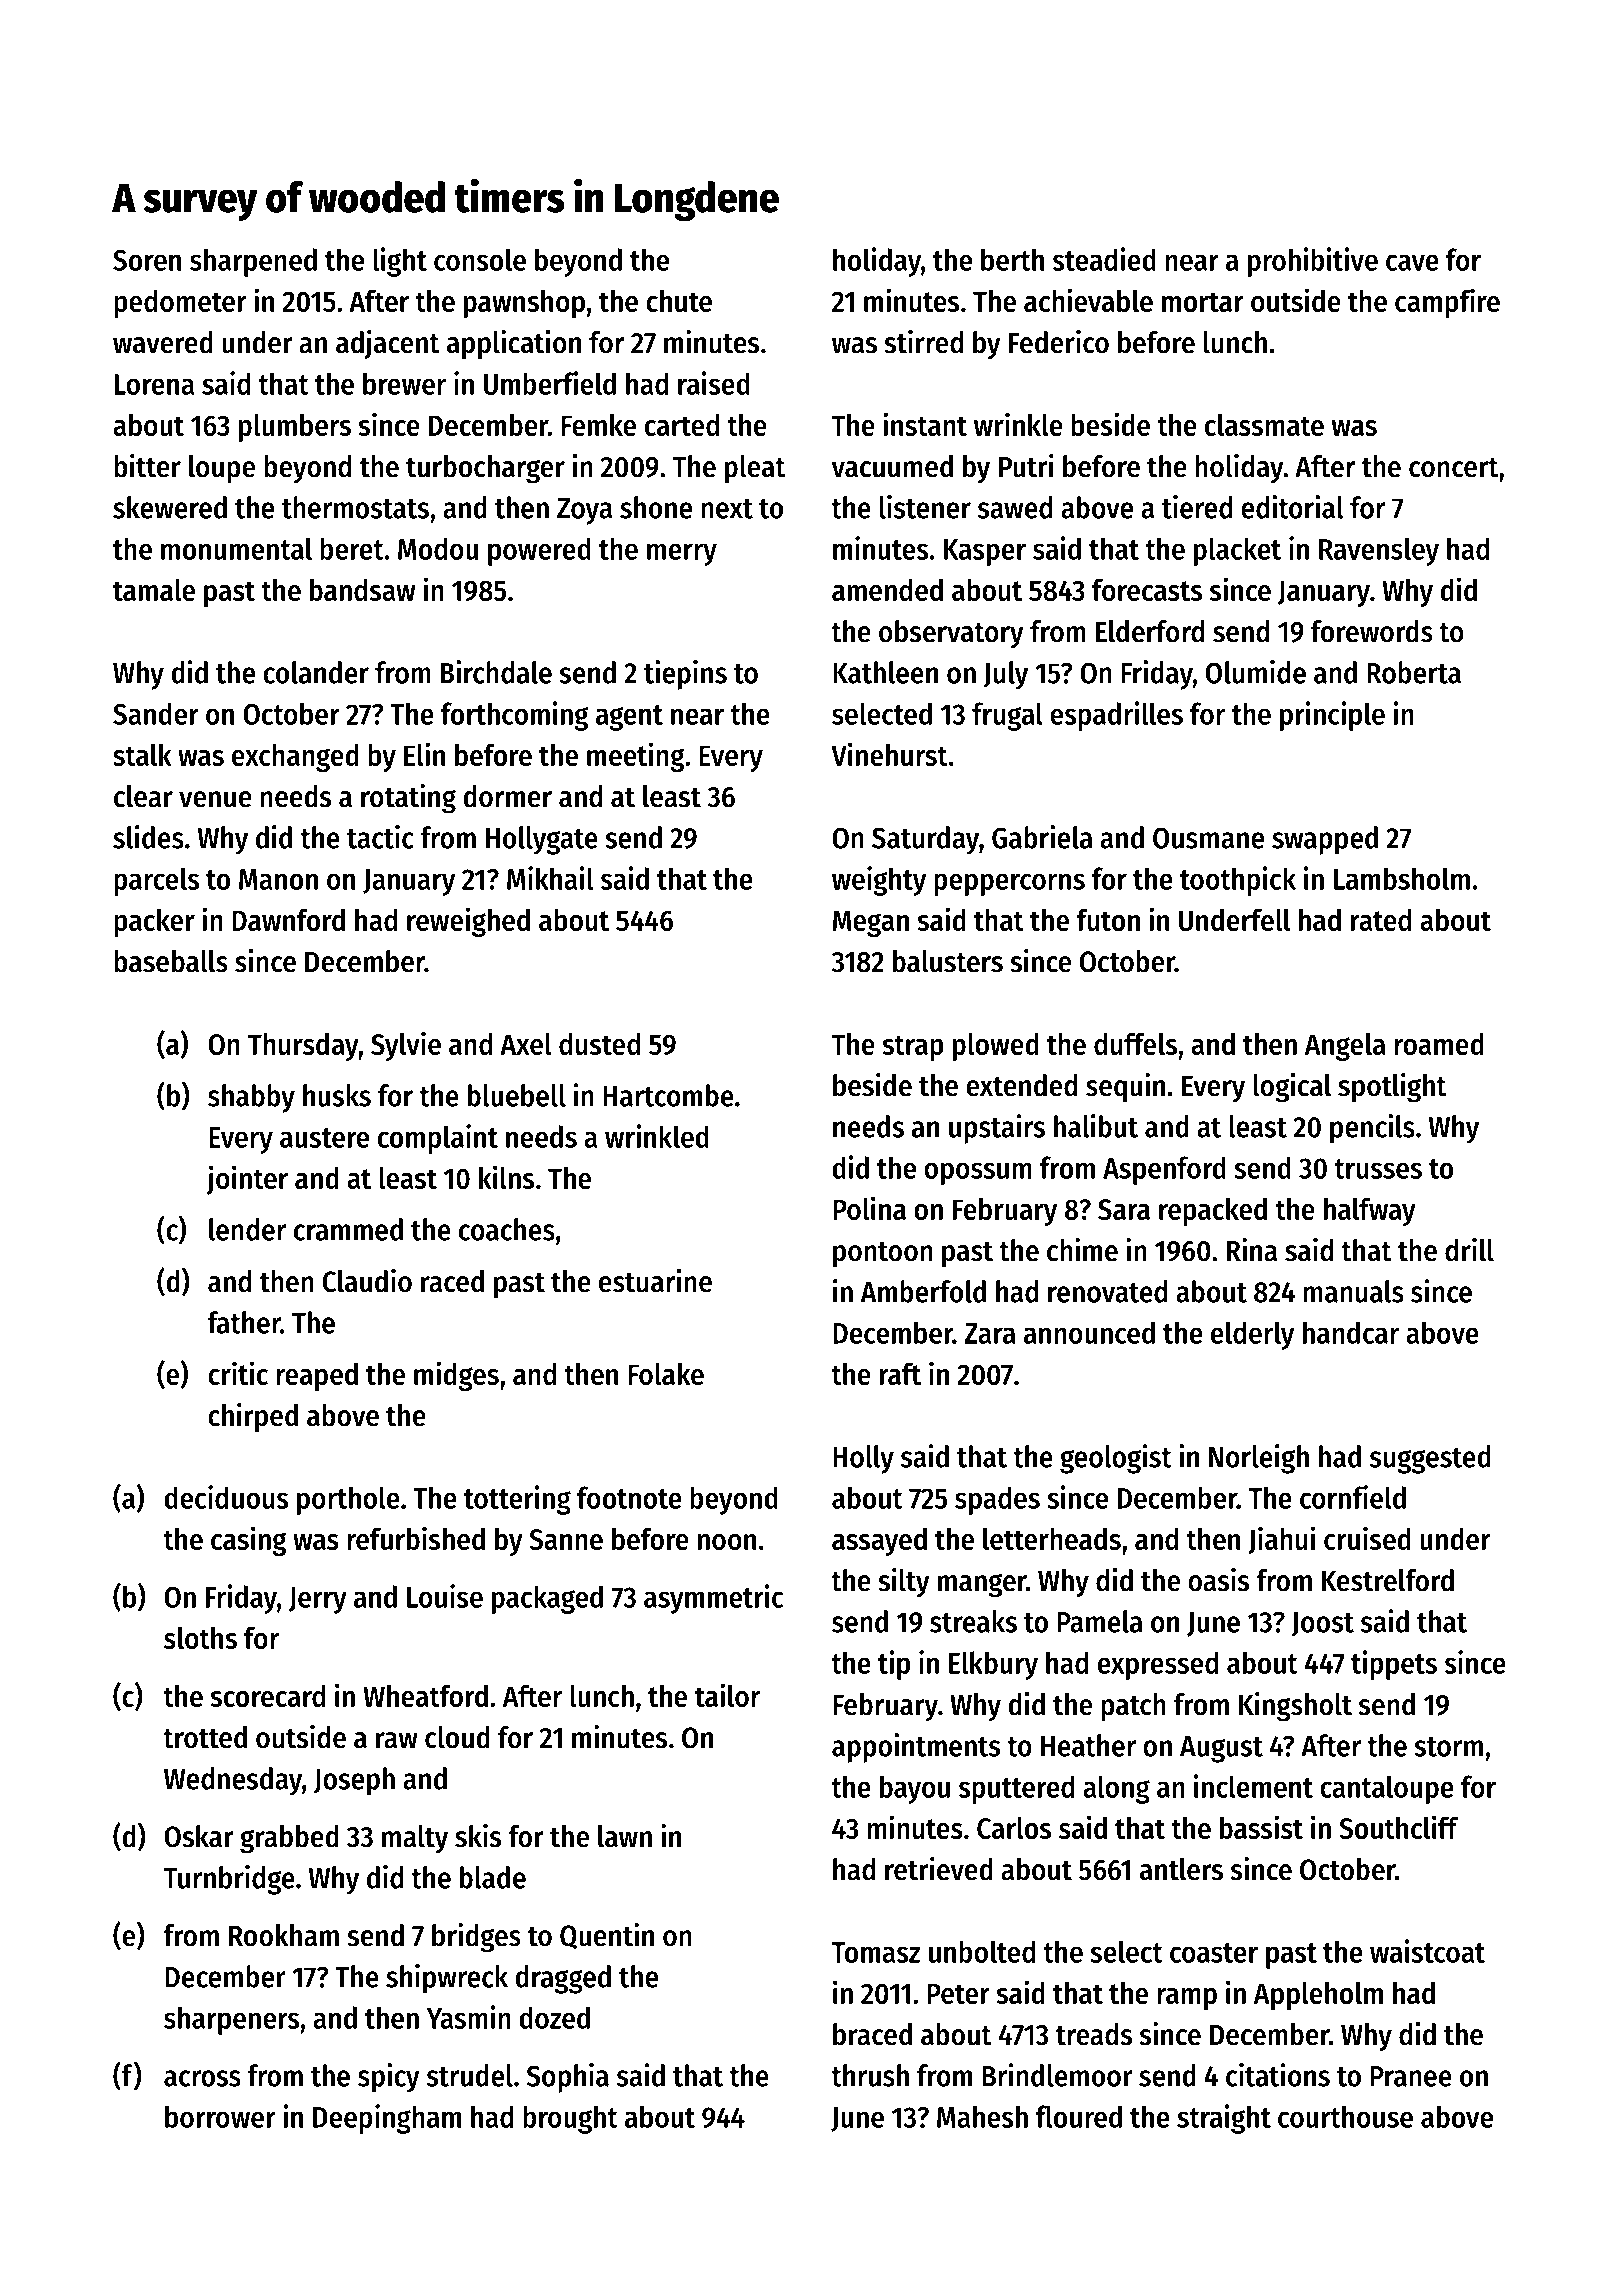 This document has height=2292, width=1620. What do you see at coordinates (666, 1374) in the document?
I see `Folake` at bounding box center [666, 1374].
